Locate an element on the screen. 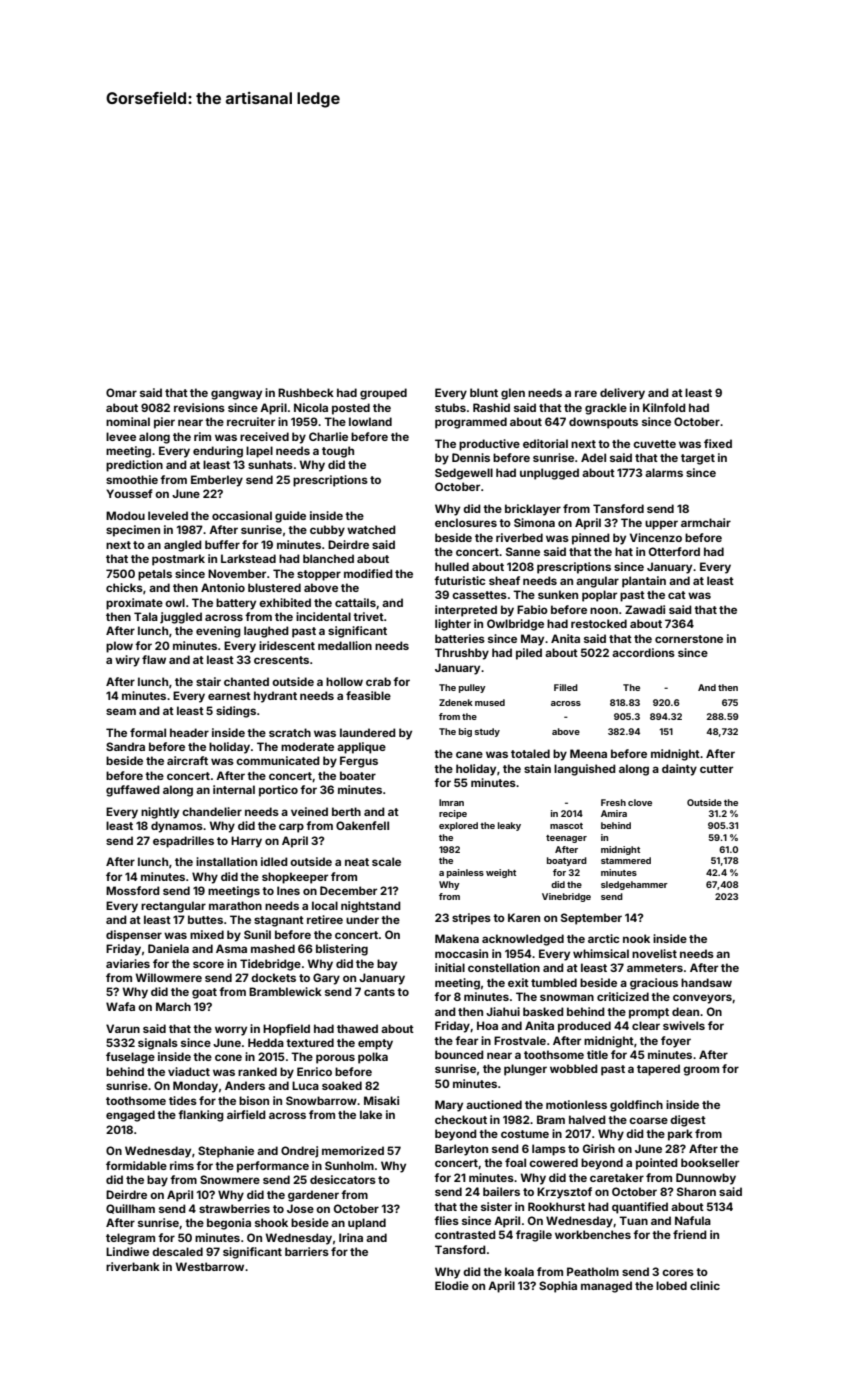 The height and width of the screenshot is (1400, 849). Kilnfold is located at coordinates (664, 407).
